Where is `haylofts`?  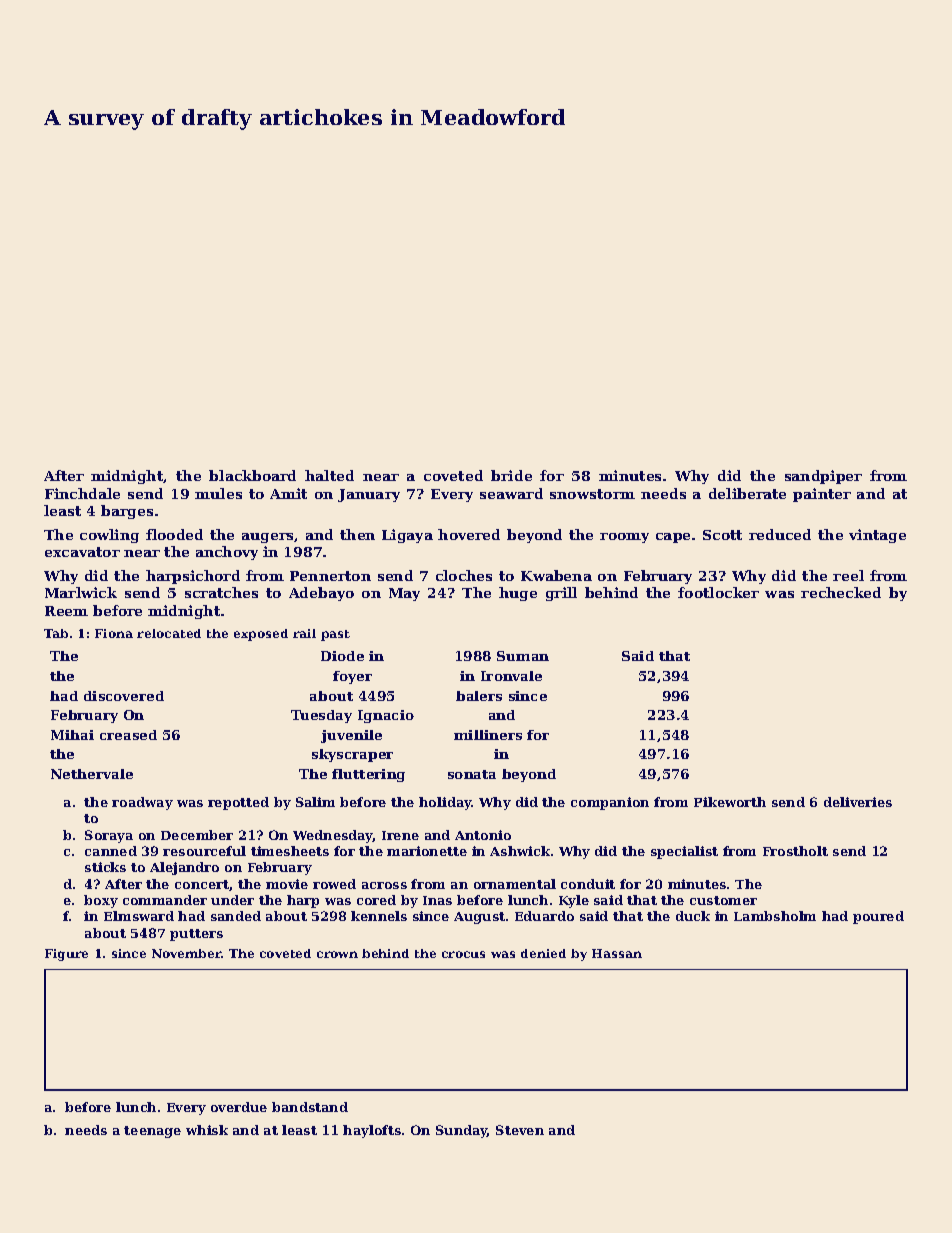
haylofts is located at coordinates (372, 1131).
